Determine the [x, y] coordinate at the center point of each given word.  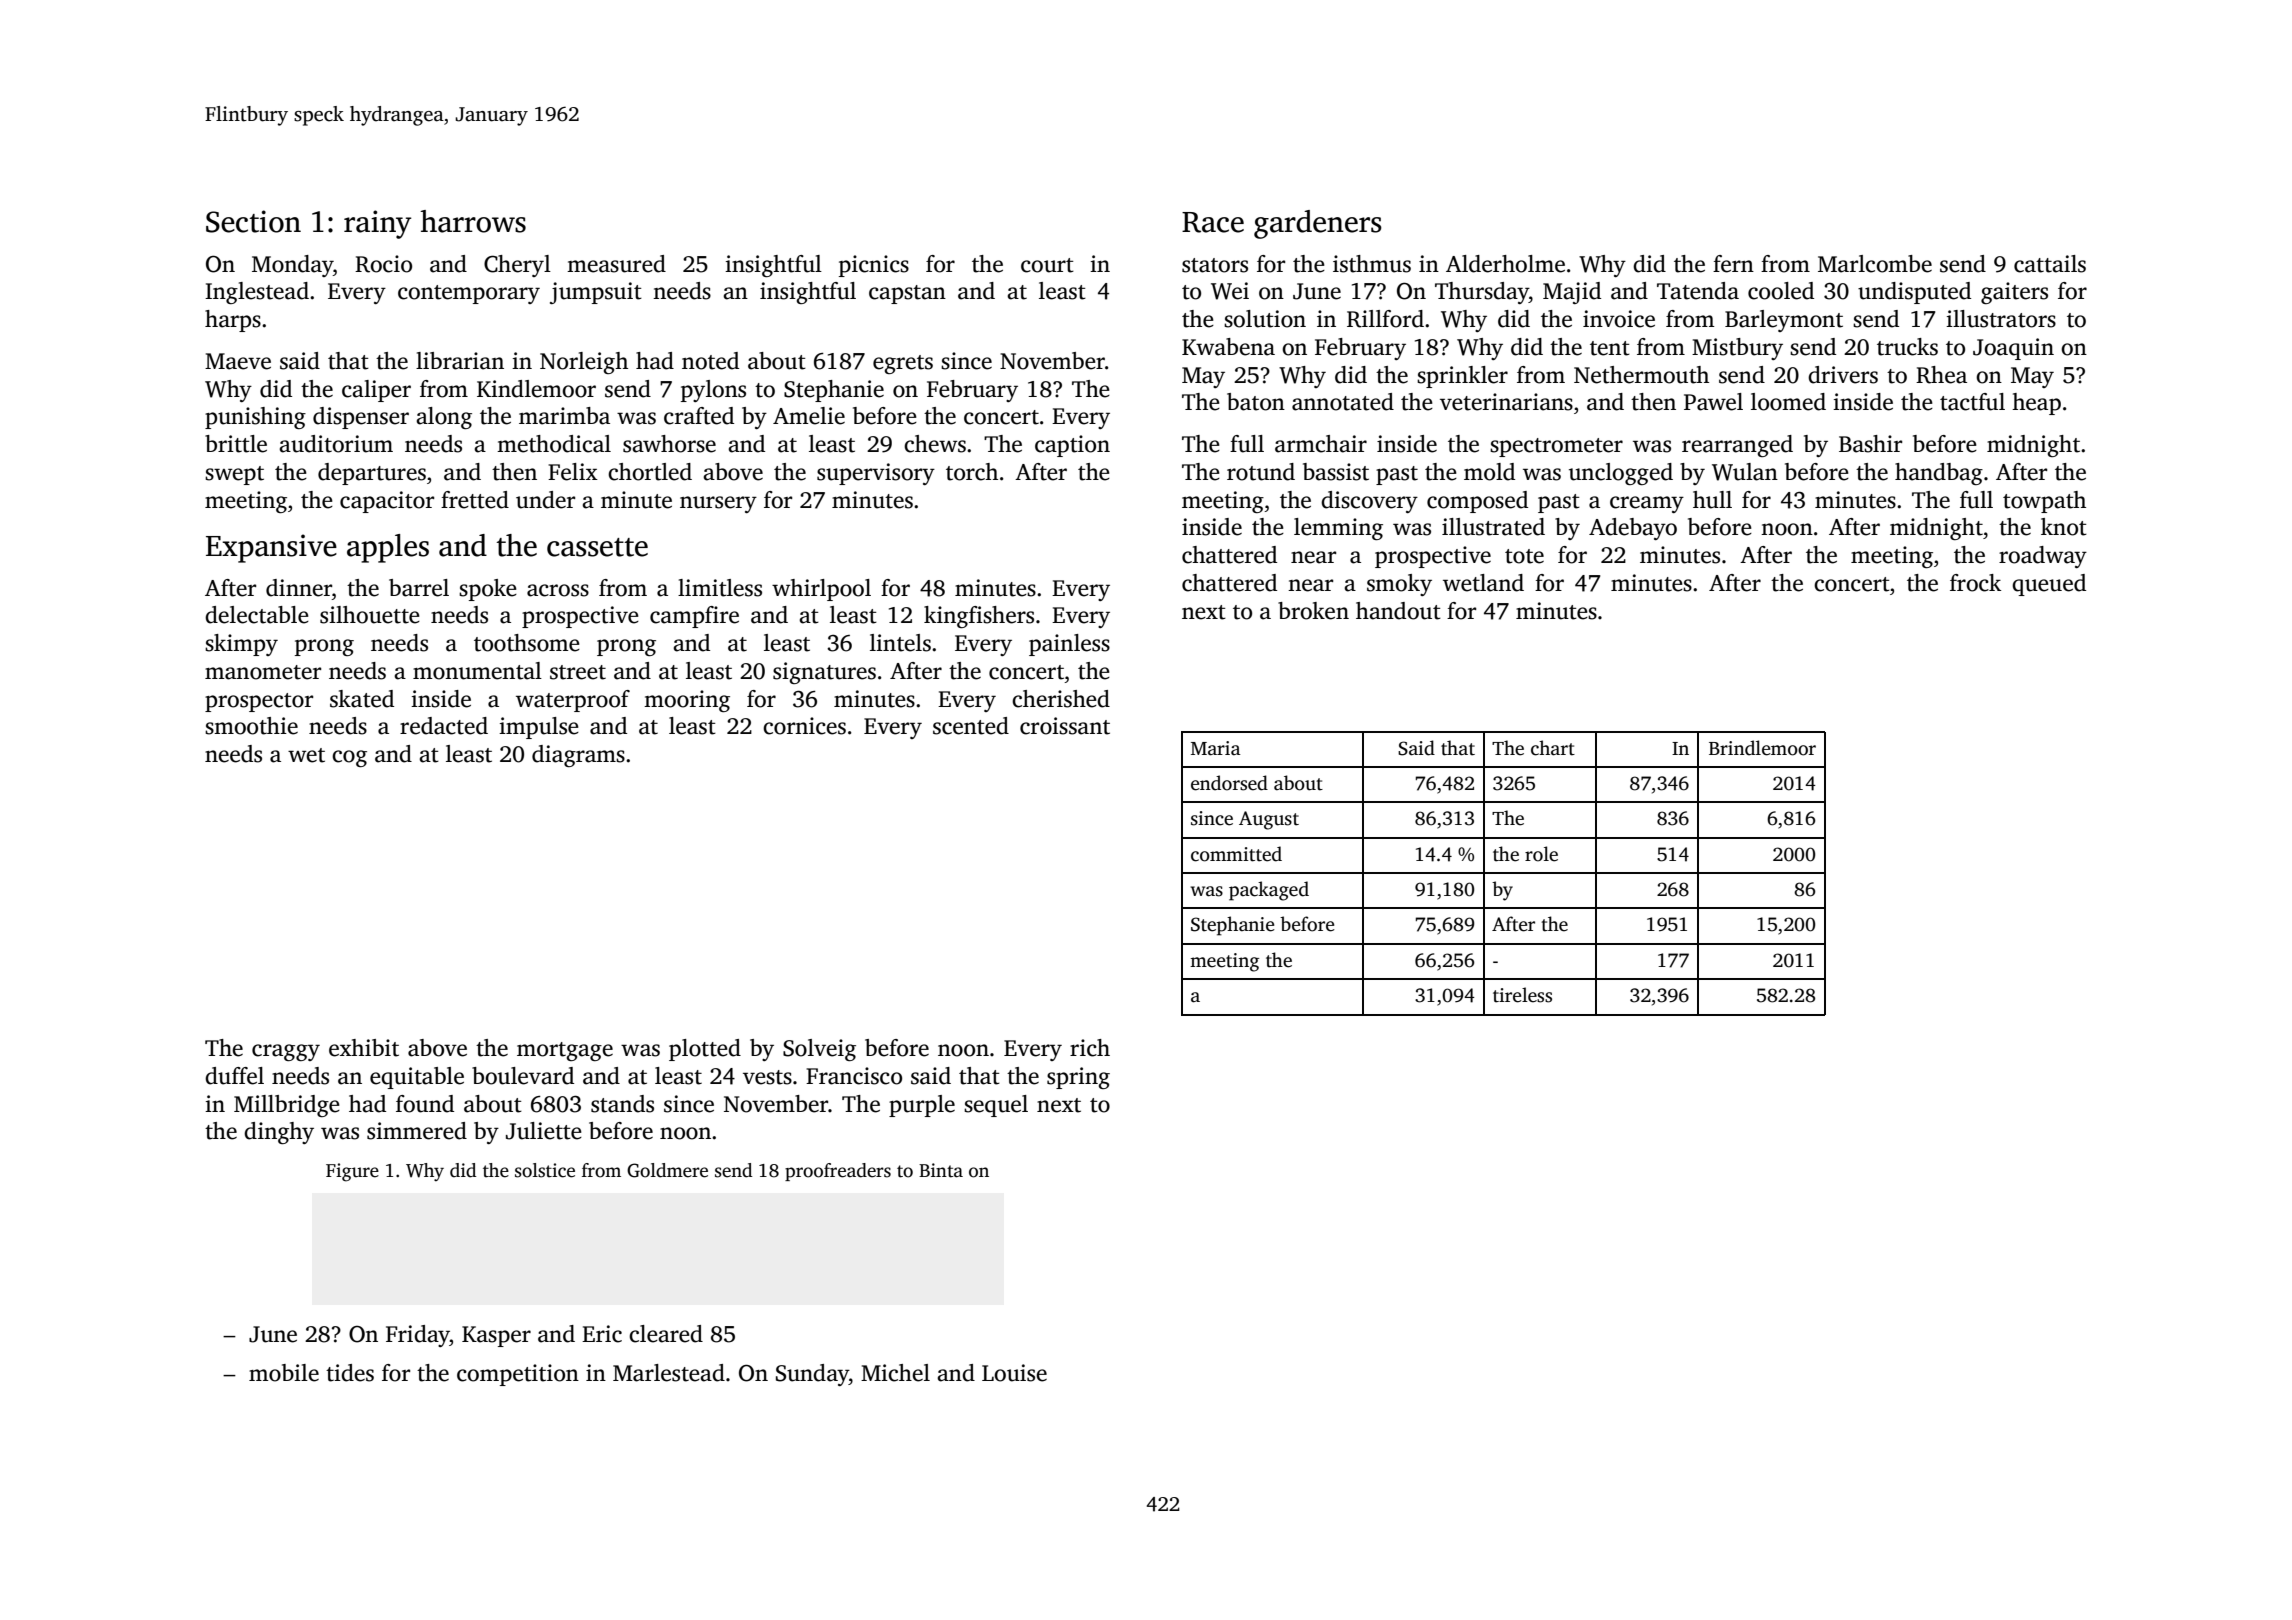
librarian [460, 361]
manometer [263, 672]
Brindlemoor [1762, 748]
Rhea [1941, 375]
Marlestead [669, 1373]
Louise [1014, 1373]
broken [1313, 611]
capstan [907, 294]
